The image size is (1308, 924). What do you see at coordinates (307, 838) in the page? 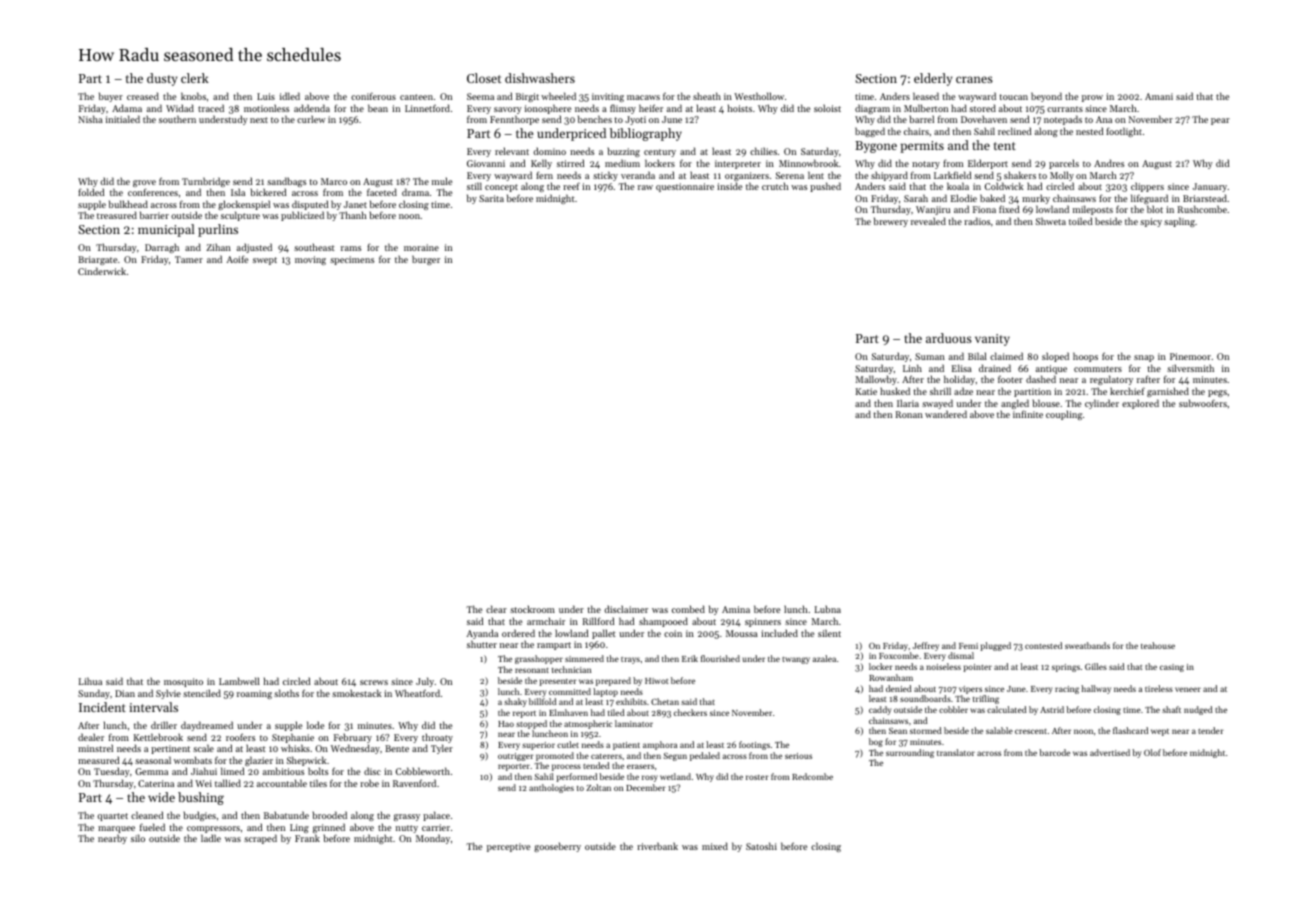
I see `Frank` at bounding box center [307, 838].
